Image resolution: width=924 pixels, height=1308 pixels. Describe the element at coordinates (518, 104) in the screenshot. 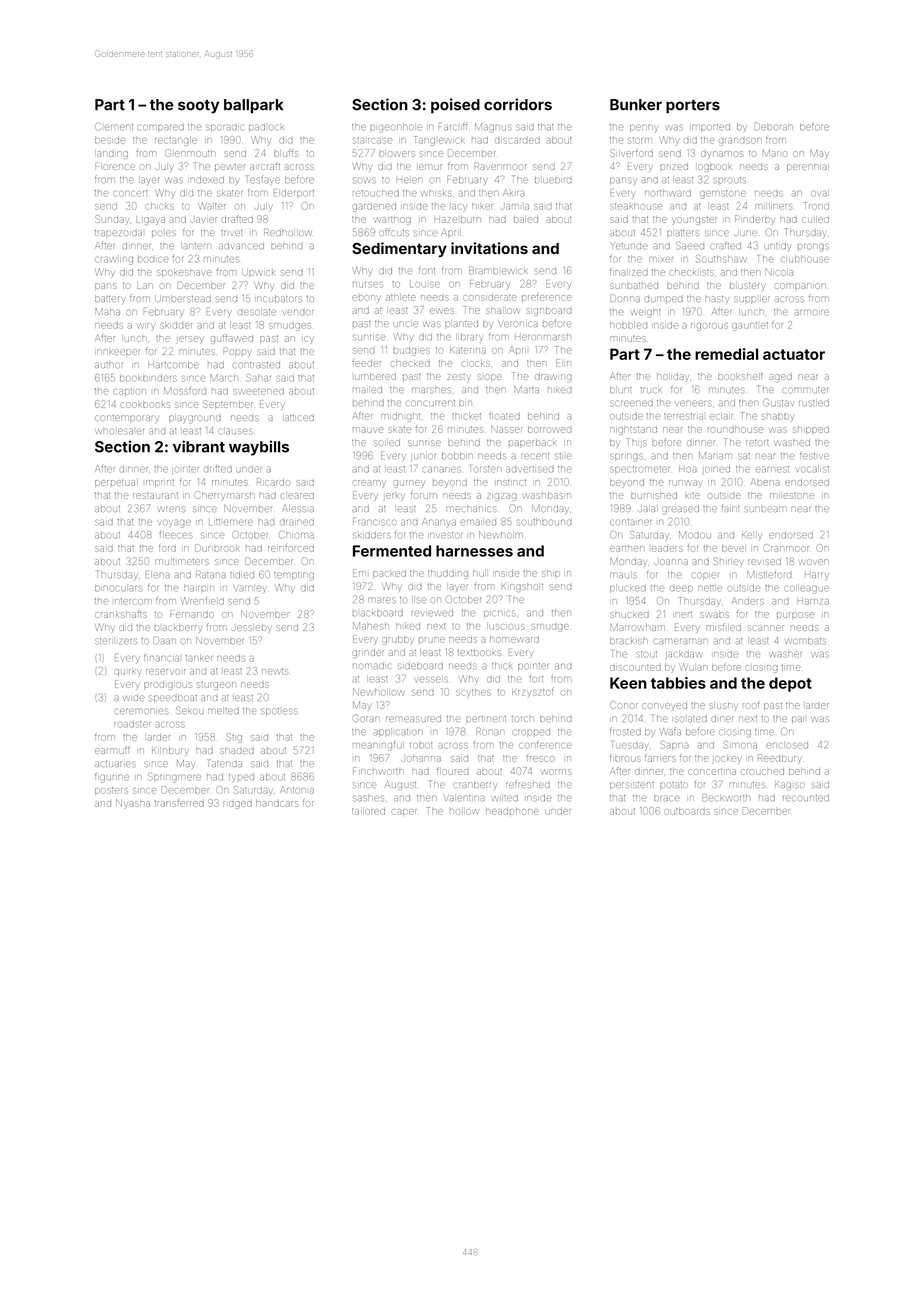

I see `corridors` at that location.
